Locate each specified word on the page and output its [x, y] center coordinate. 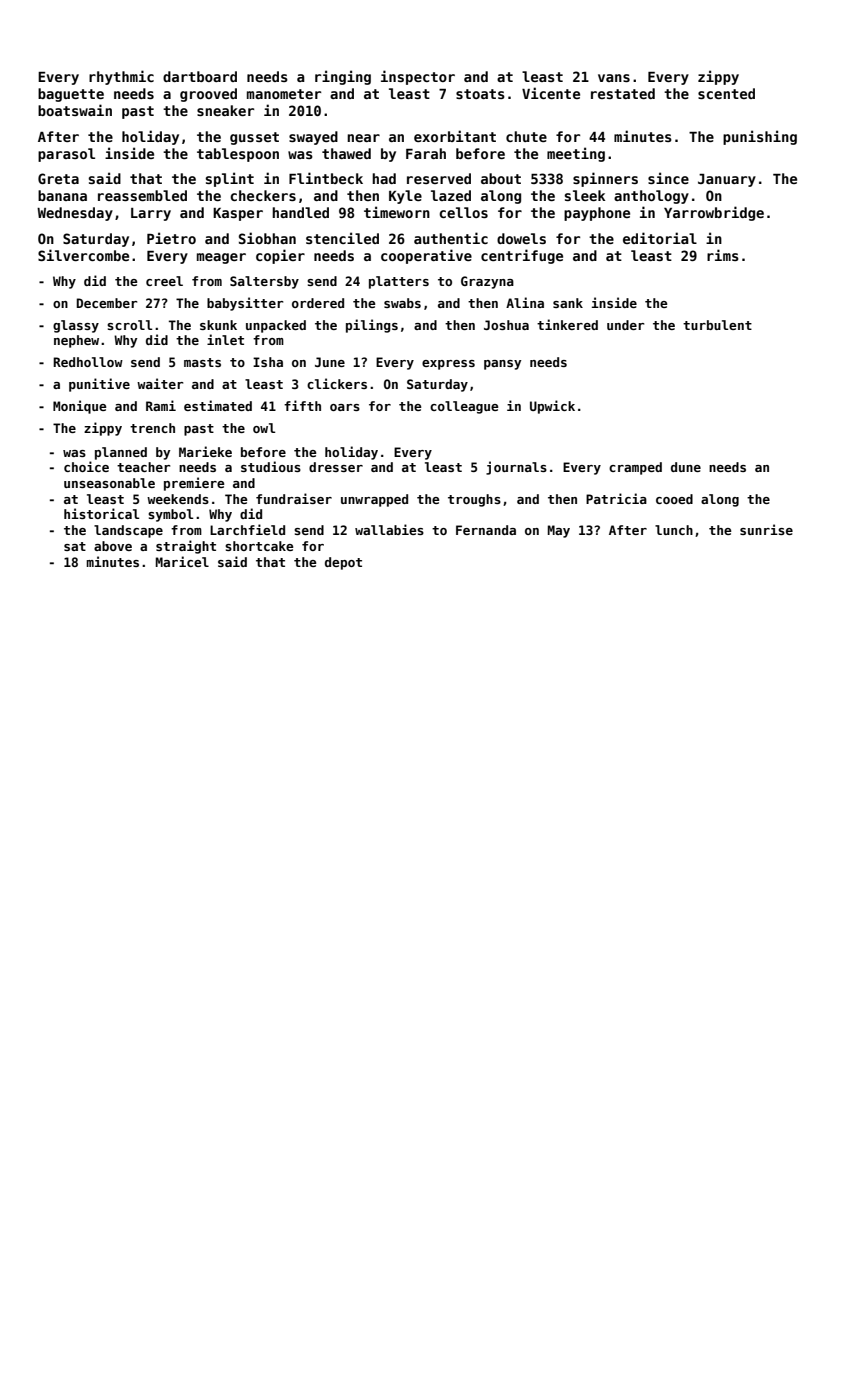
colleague [464, 407]
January [727, 180]
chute [526, 136]
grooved [208, 95]
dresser [336, 467]
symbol [170, 515]
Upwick [552, 407]
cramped [635, 468]
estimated [218, 405]
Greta [58, 178]
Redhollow [88, 362]
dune [686, 467]
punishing [760, 137]
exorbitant [455, 136]
